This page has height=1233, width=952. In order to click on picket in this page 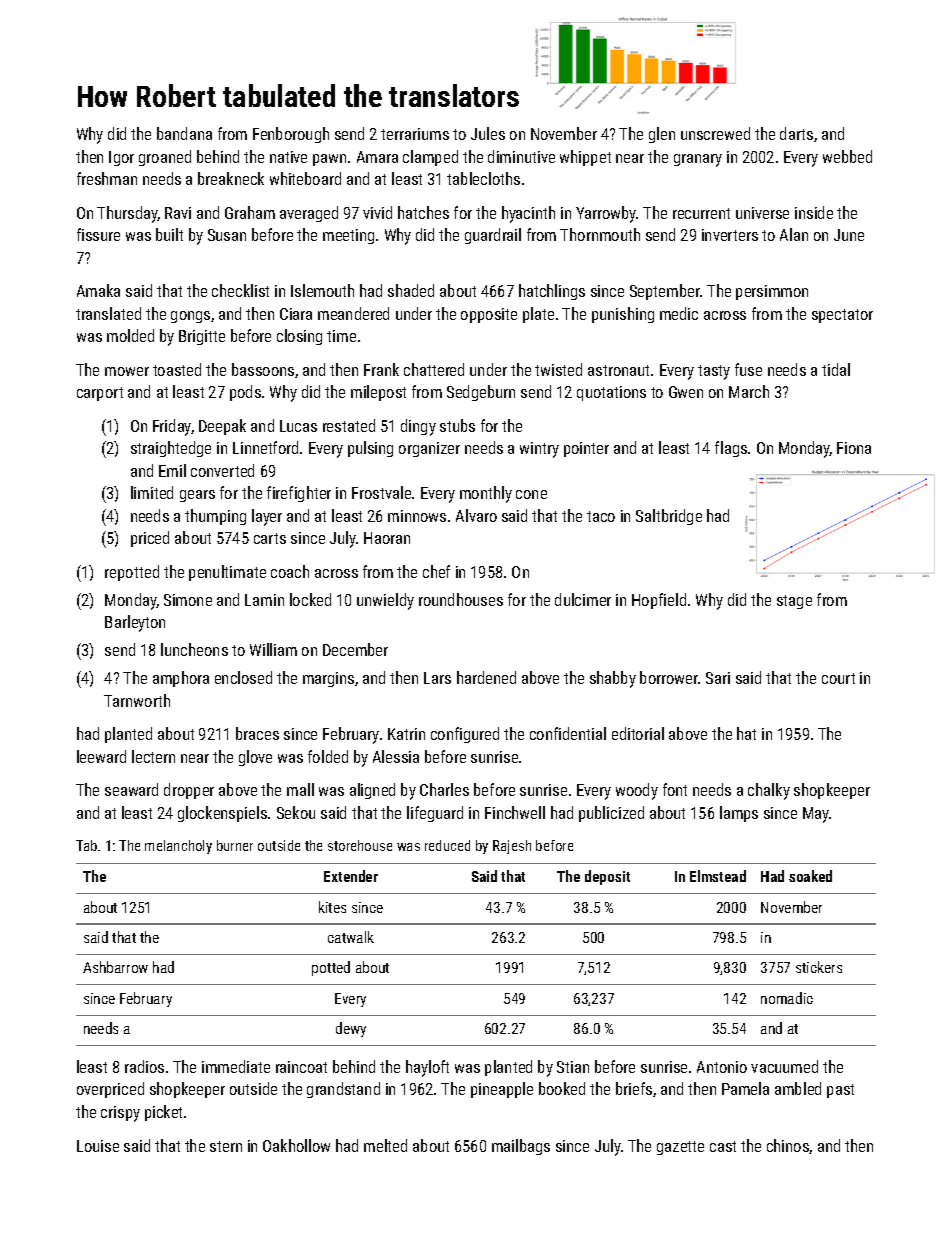, I will do `click(163, 1113)`.
